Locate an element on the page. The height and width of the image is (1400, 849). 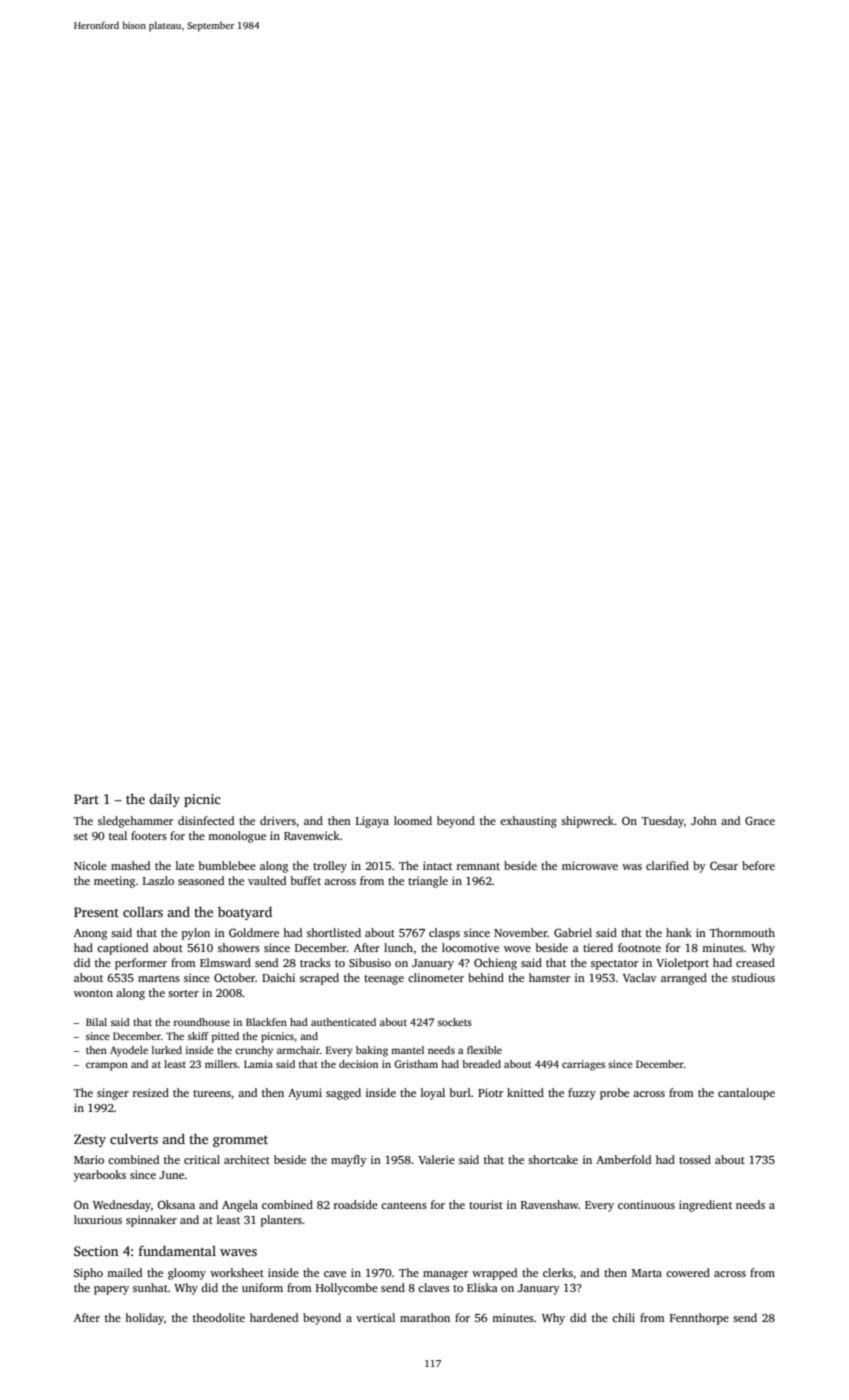
Gristham is located at coordinates (416, 1064).
